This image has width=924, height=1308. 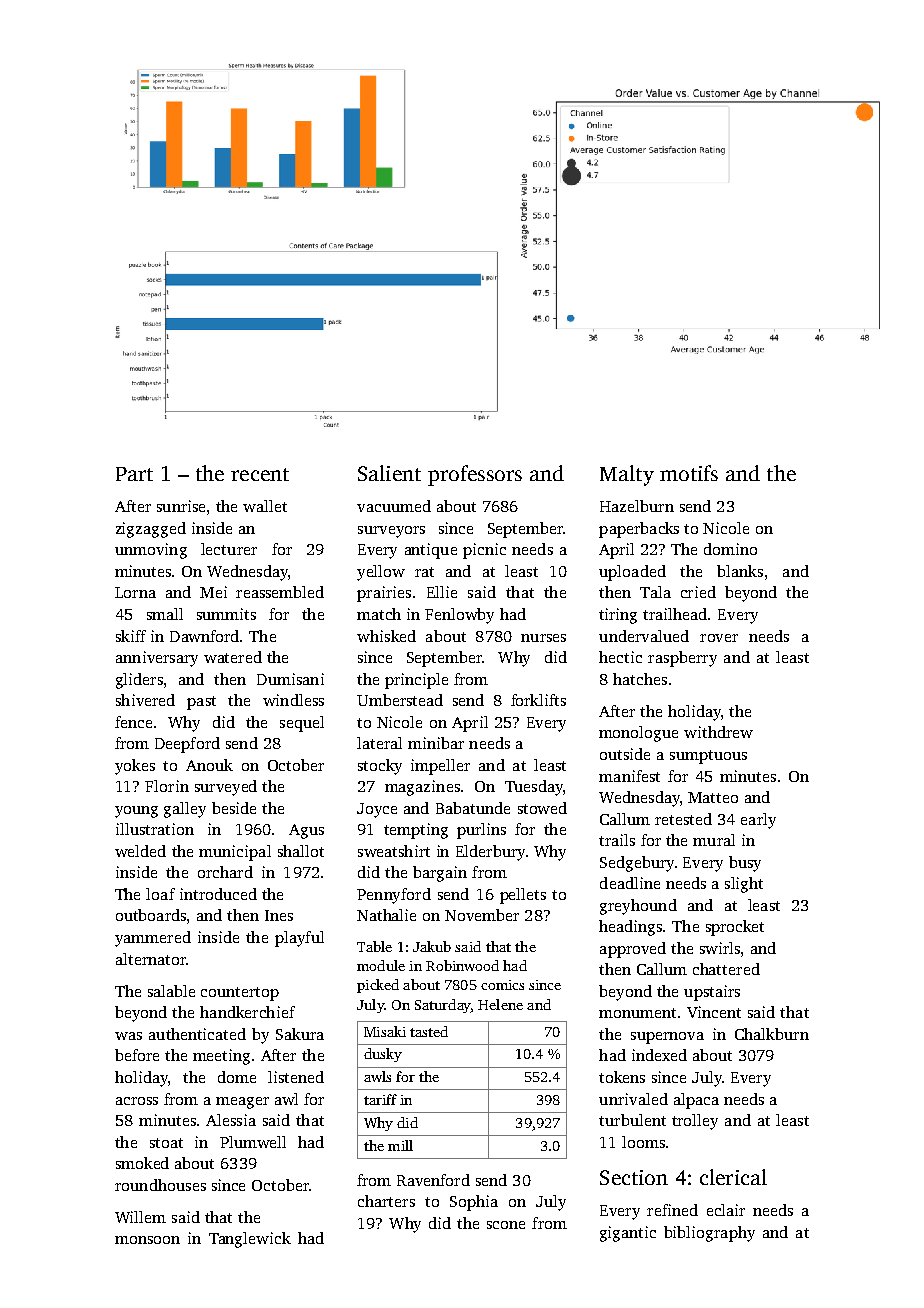 I want to click on watered, so click(x=233, y=657).
